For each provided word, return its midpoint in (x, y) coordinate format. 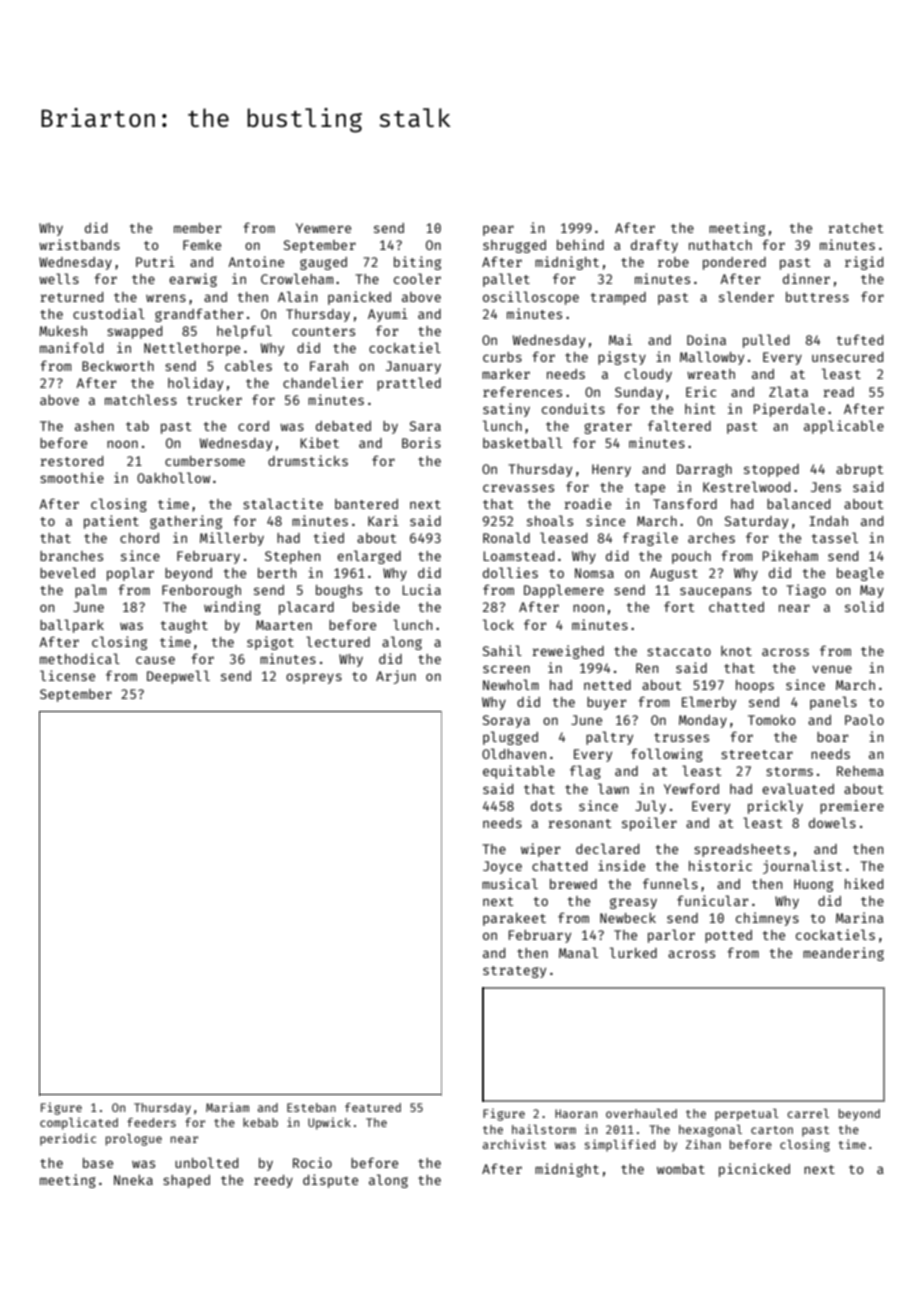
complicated (79, 1123)
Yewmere (323, 228)
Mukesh (63, 331)
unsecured (847, 357)
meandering (843, 954)
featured (373, 1107)
